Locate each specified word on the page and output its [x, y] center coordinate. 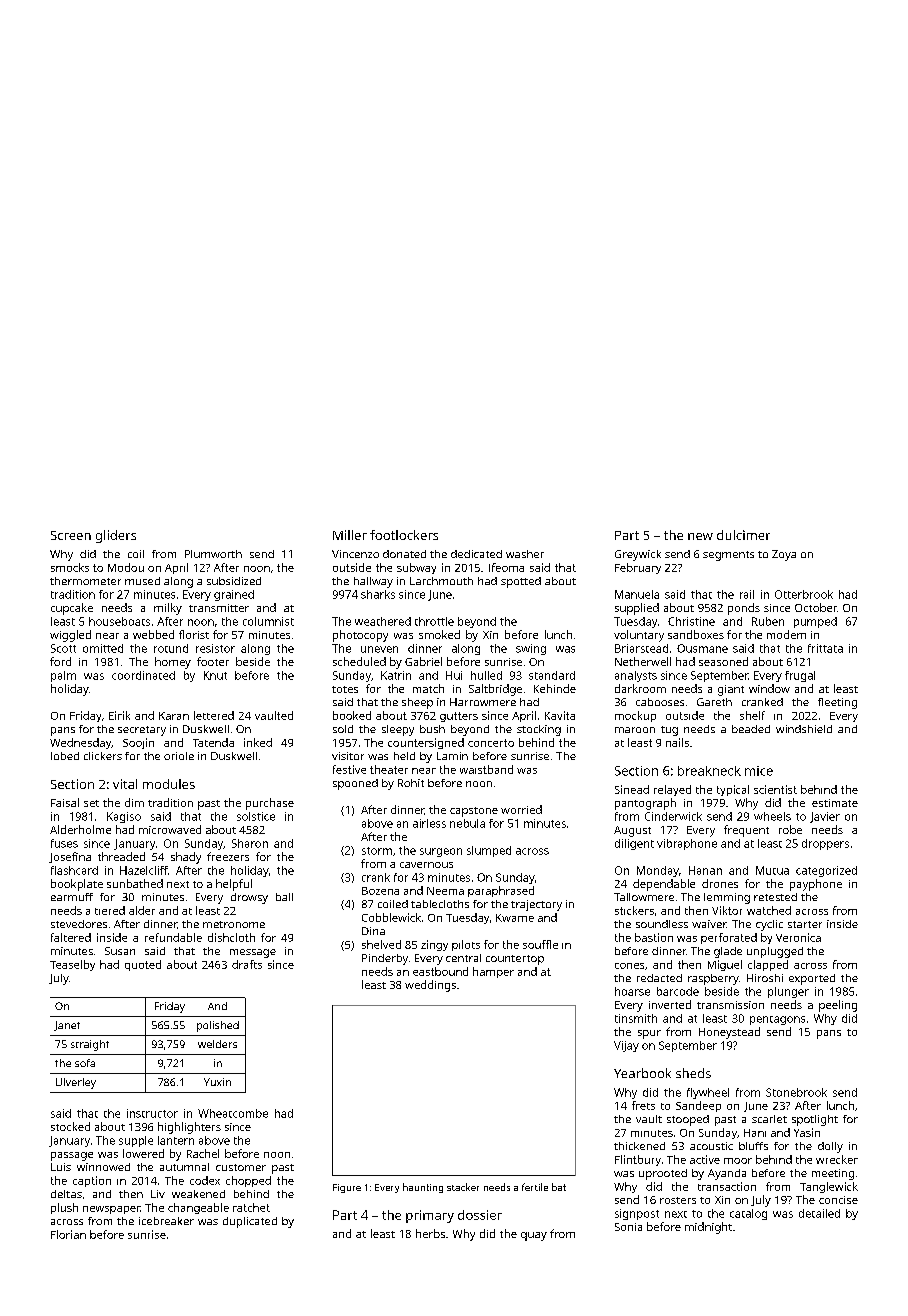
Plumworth [213, 554]
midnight [708, 1228]
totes [345, 689]
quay [534, 1236]
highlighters [189, 1128]
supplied [637, 609]
